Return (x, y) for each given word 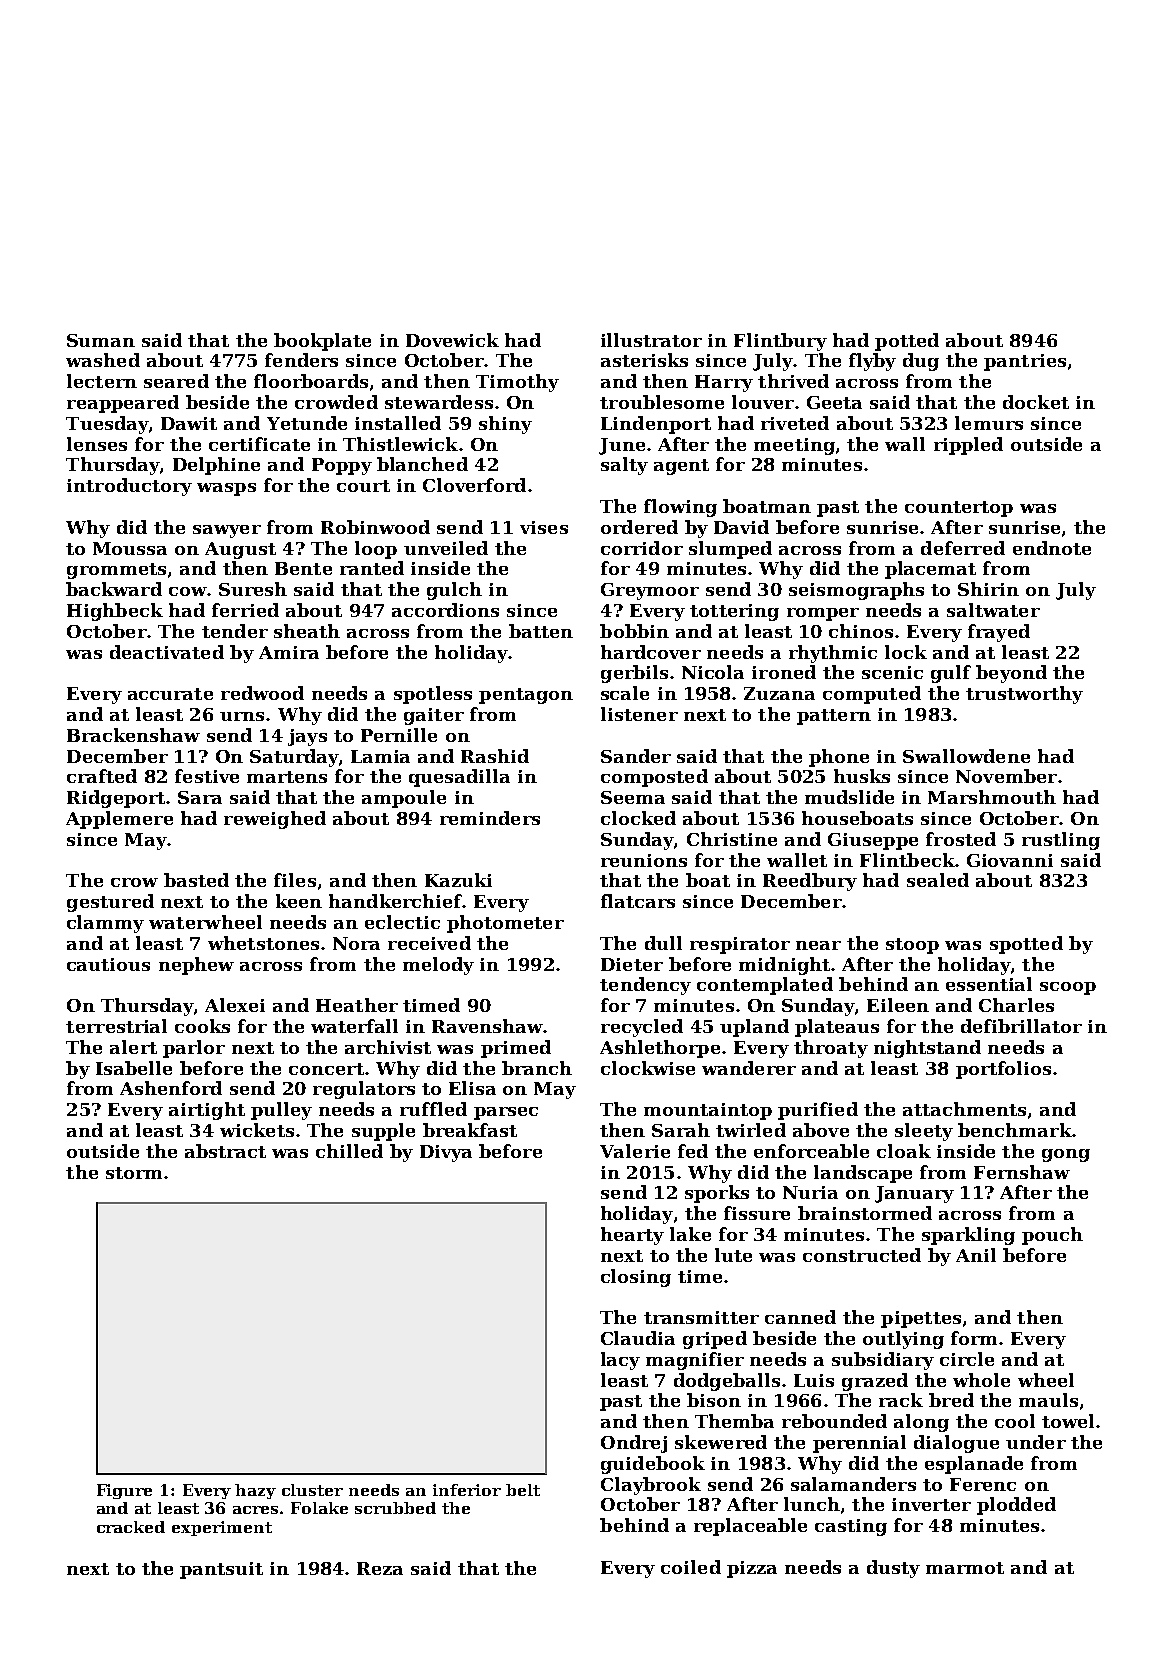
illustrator (651, 340)
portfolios (1003, 1070)
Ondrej (634, 1444)
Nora (356, 943)
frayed (999, 633)
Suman (101, 340)
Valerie (635, 1151)
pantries (1025, 362)
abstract (225, 1151)
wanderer (749, 1068)
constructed (862, 1255)
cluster (312, 1490)
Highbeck (115, 612)
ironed (784, 672)
